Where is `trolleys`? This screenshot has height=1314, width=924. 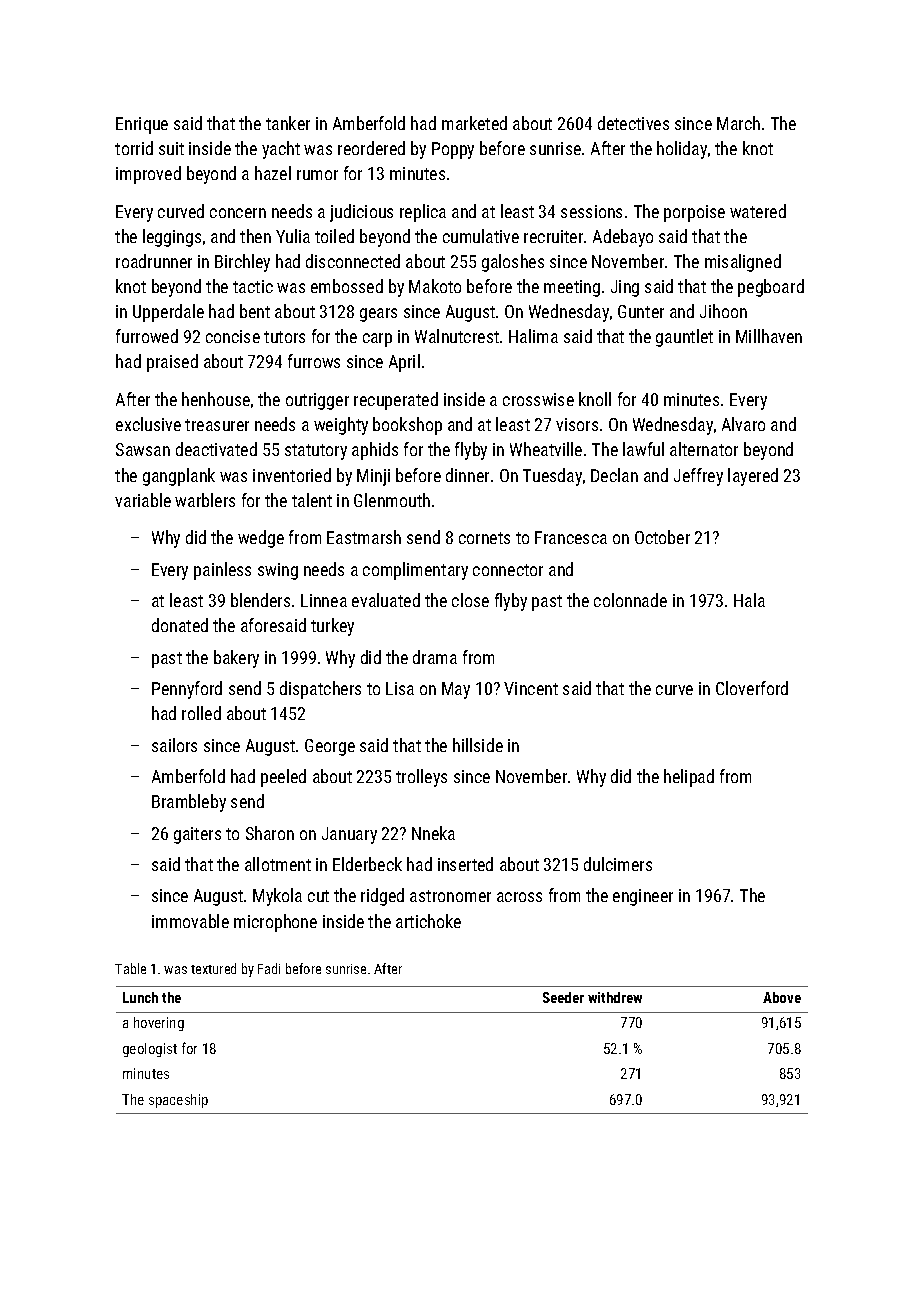 trolleys is located at coordinates (421, 778).
